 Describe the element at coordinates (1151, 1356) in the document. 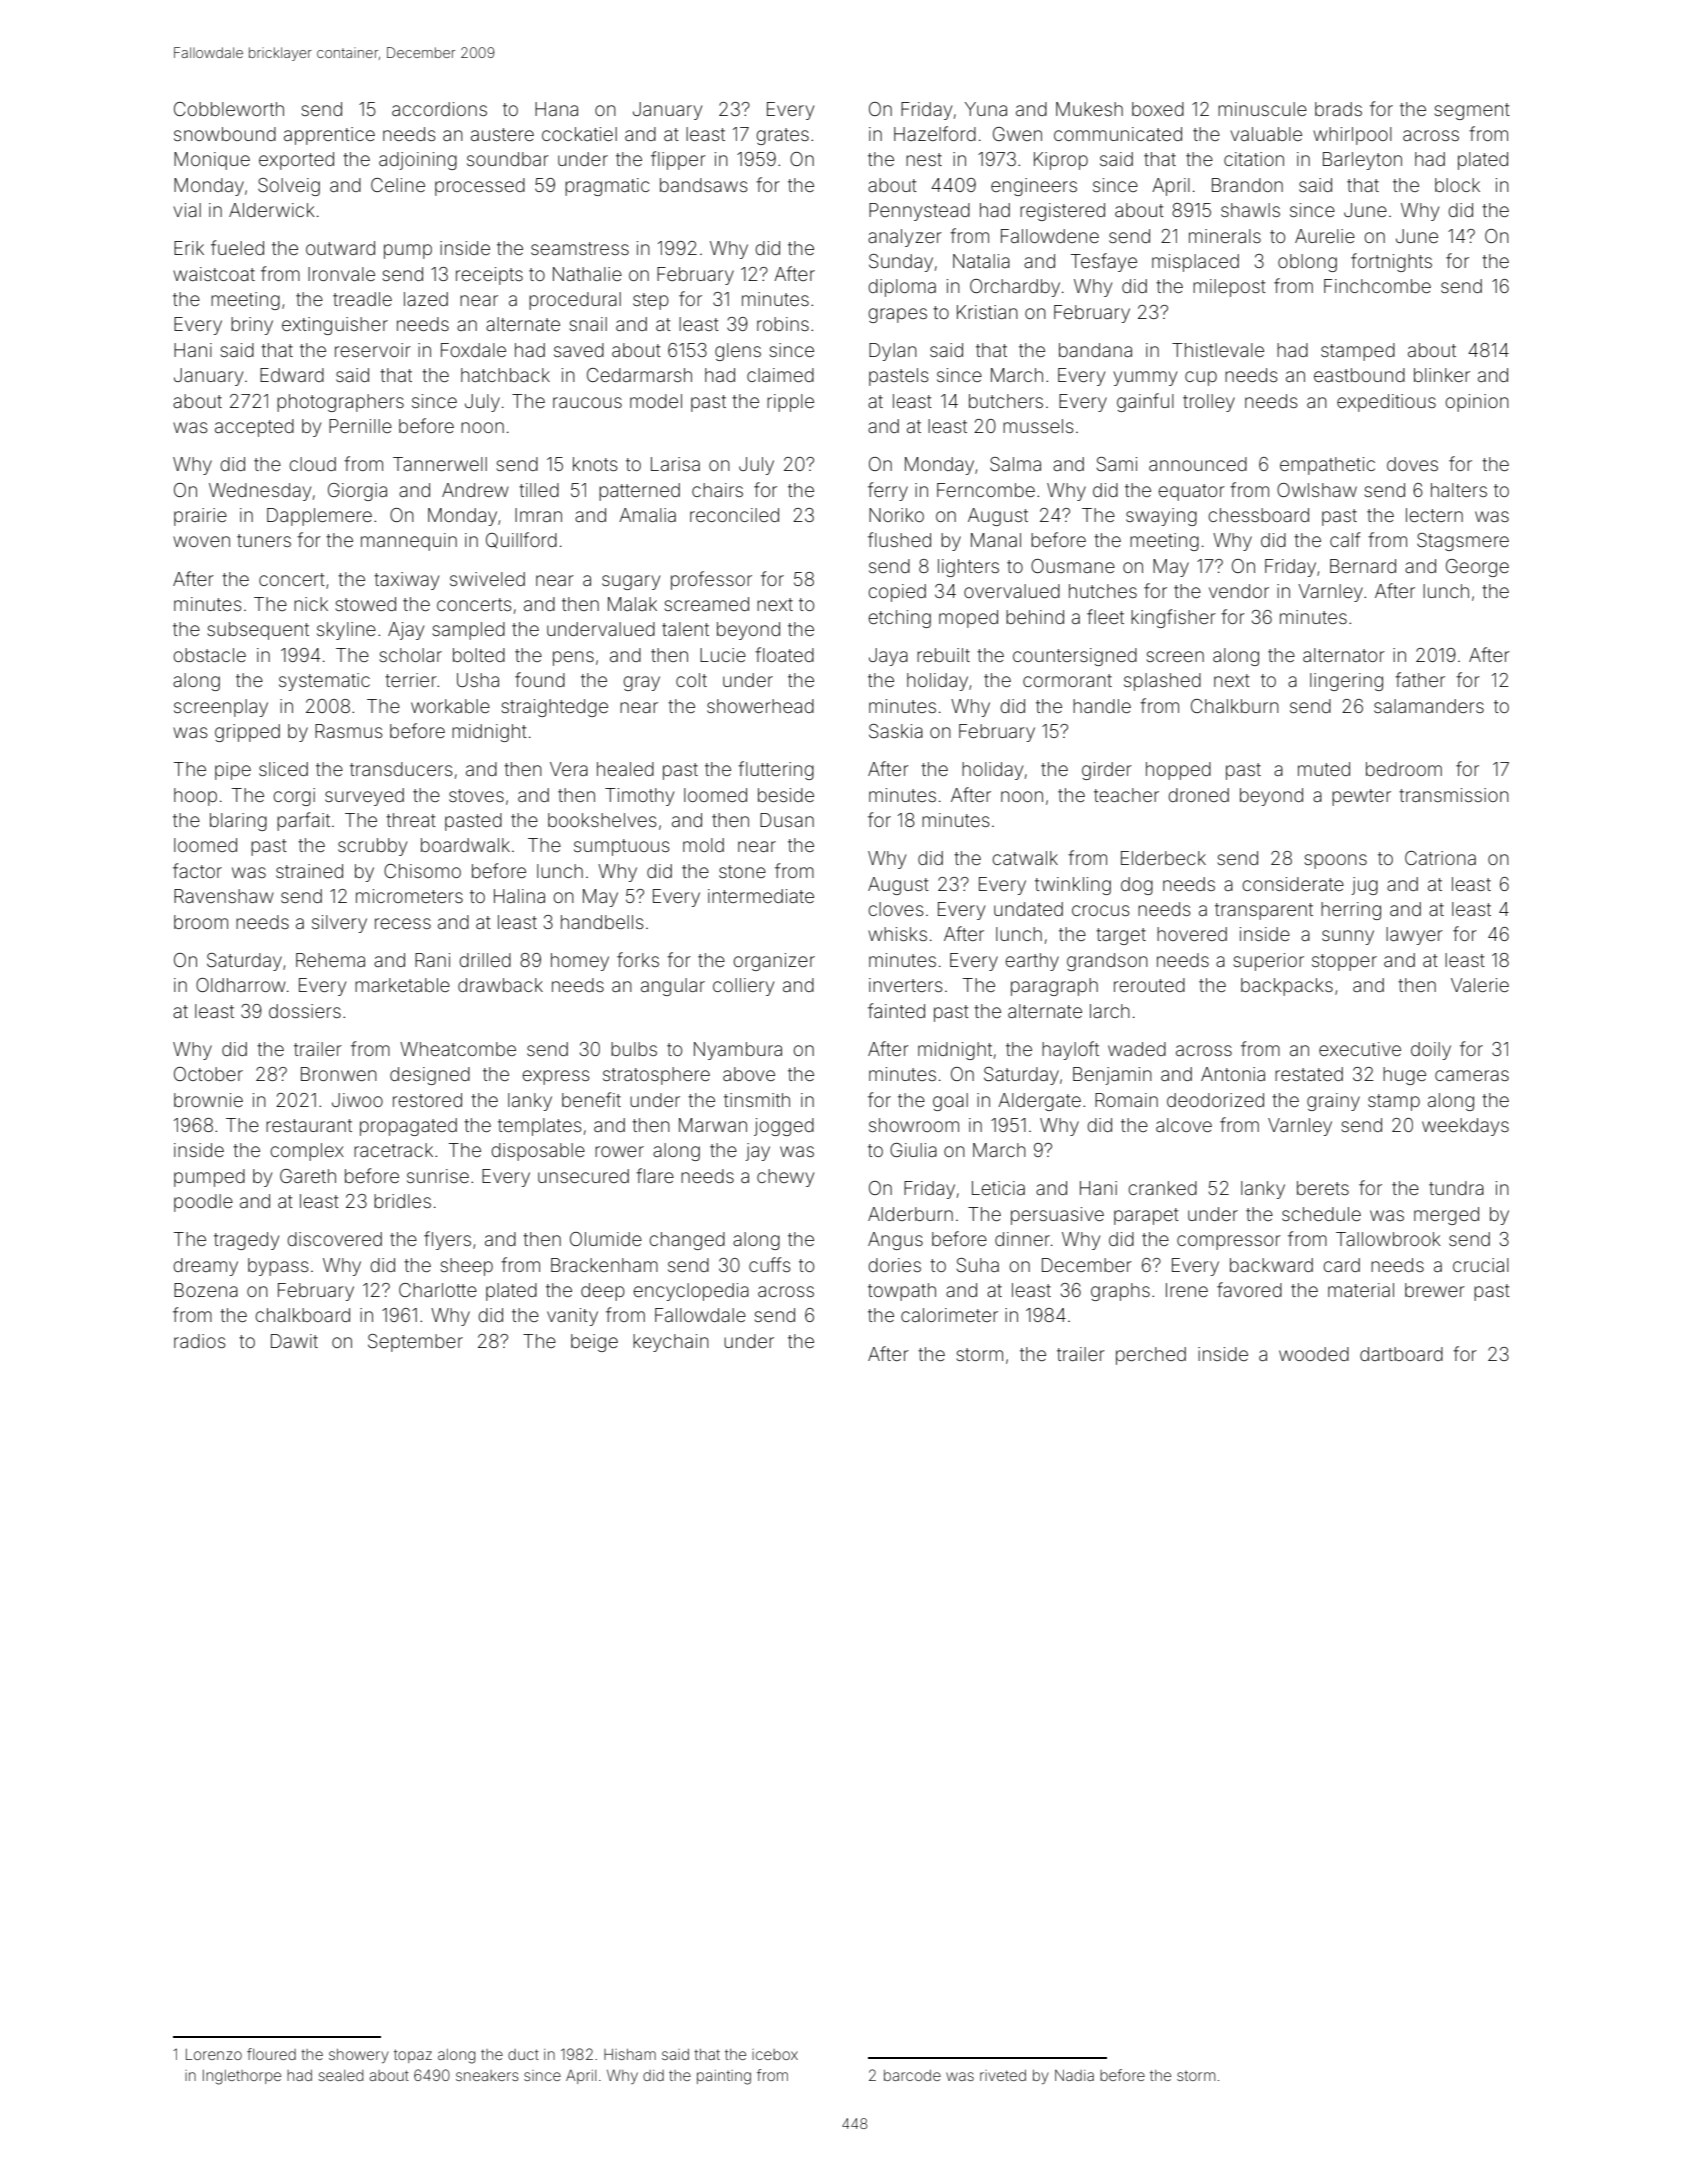

I see `perched` at that location.
